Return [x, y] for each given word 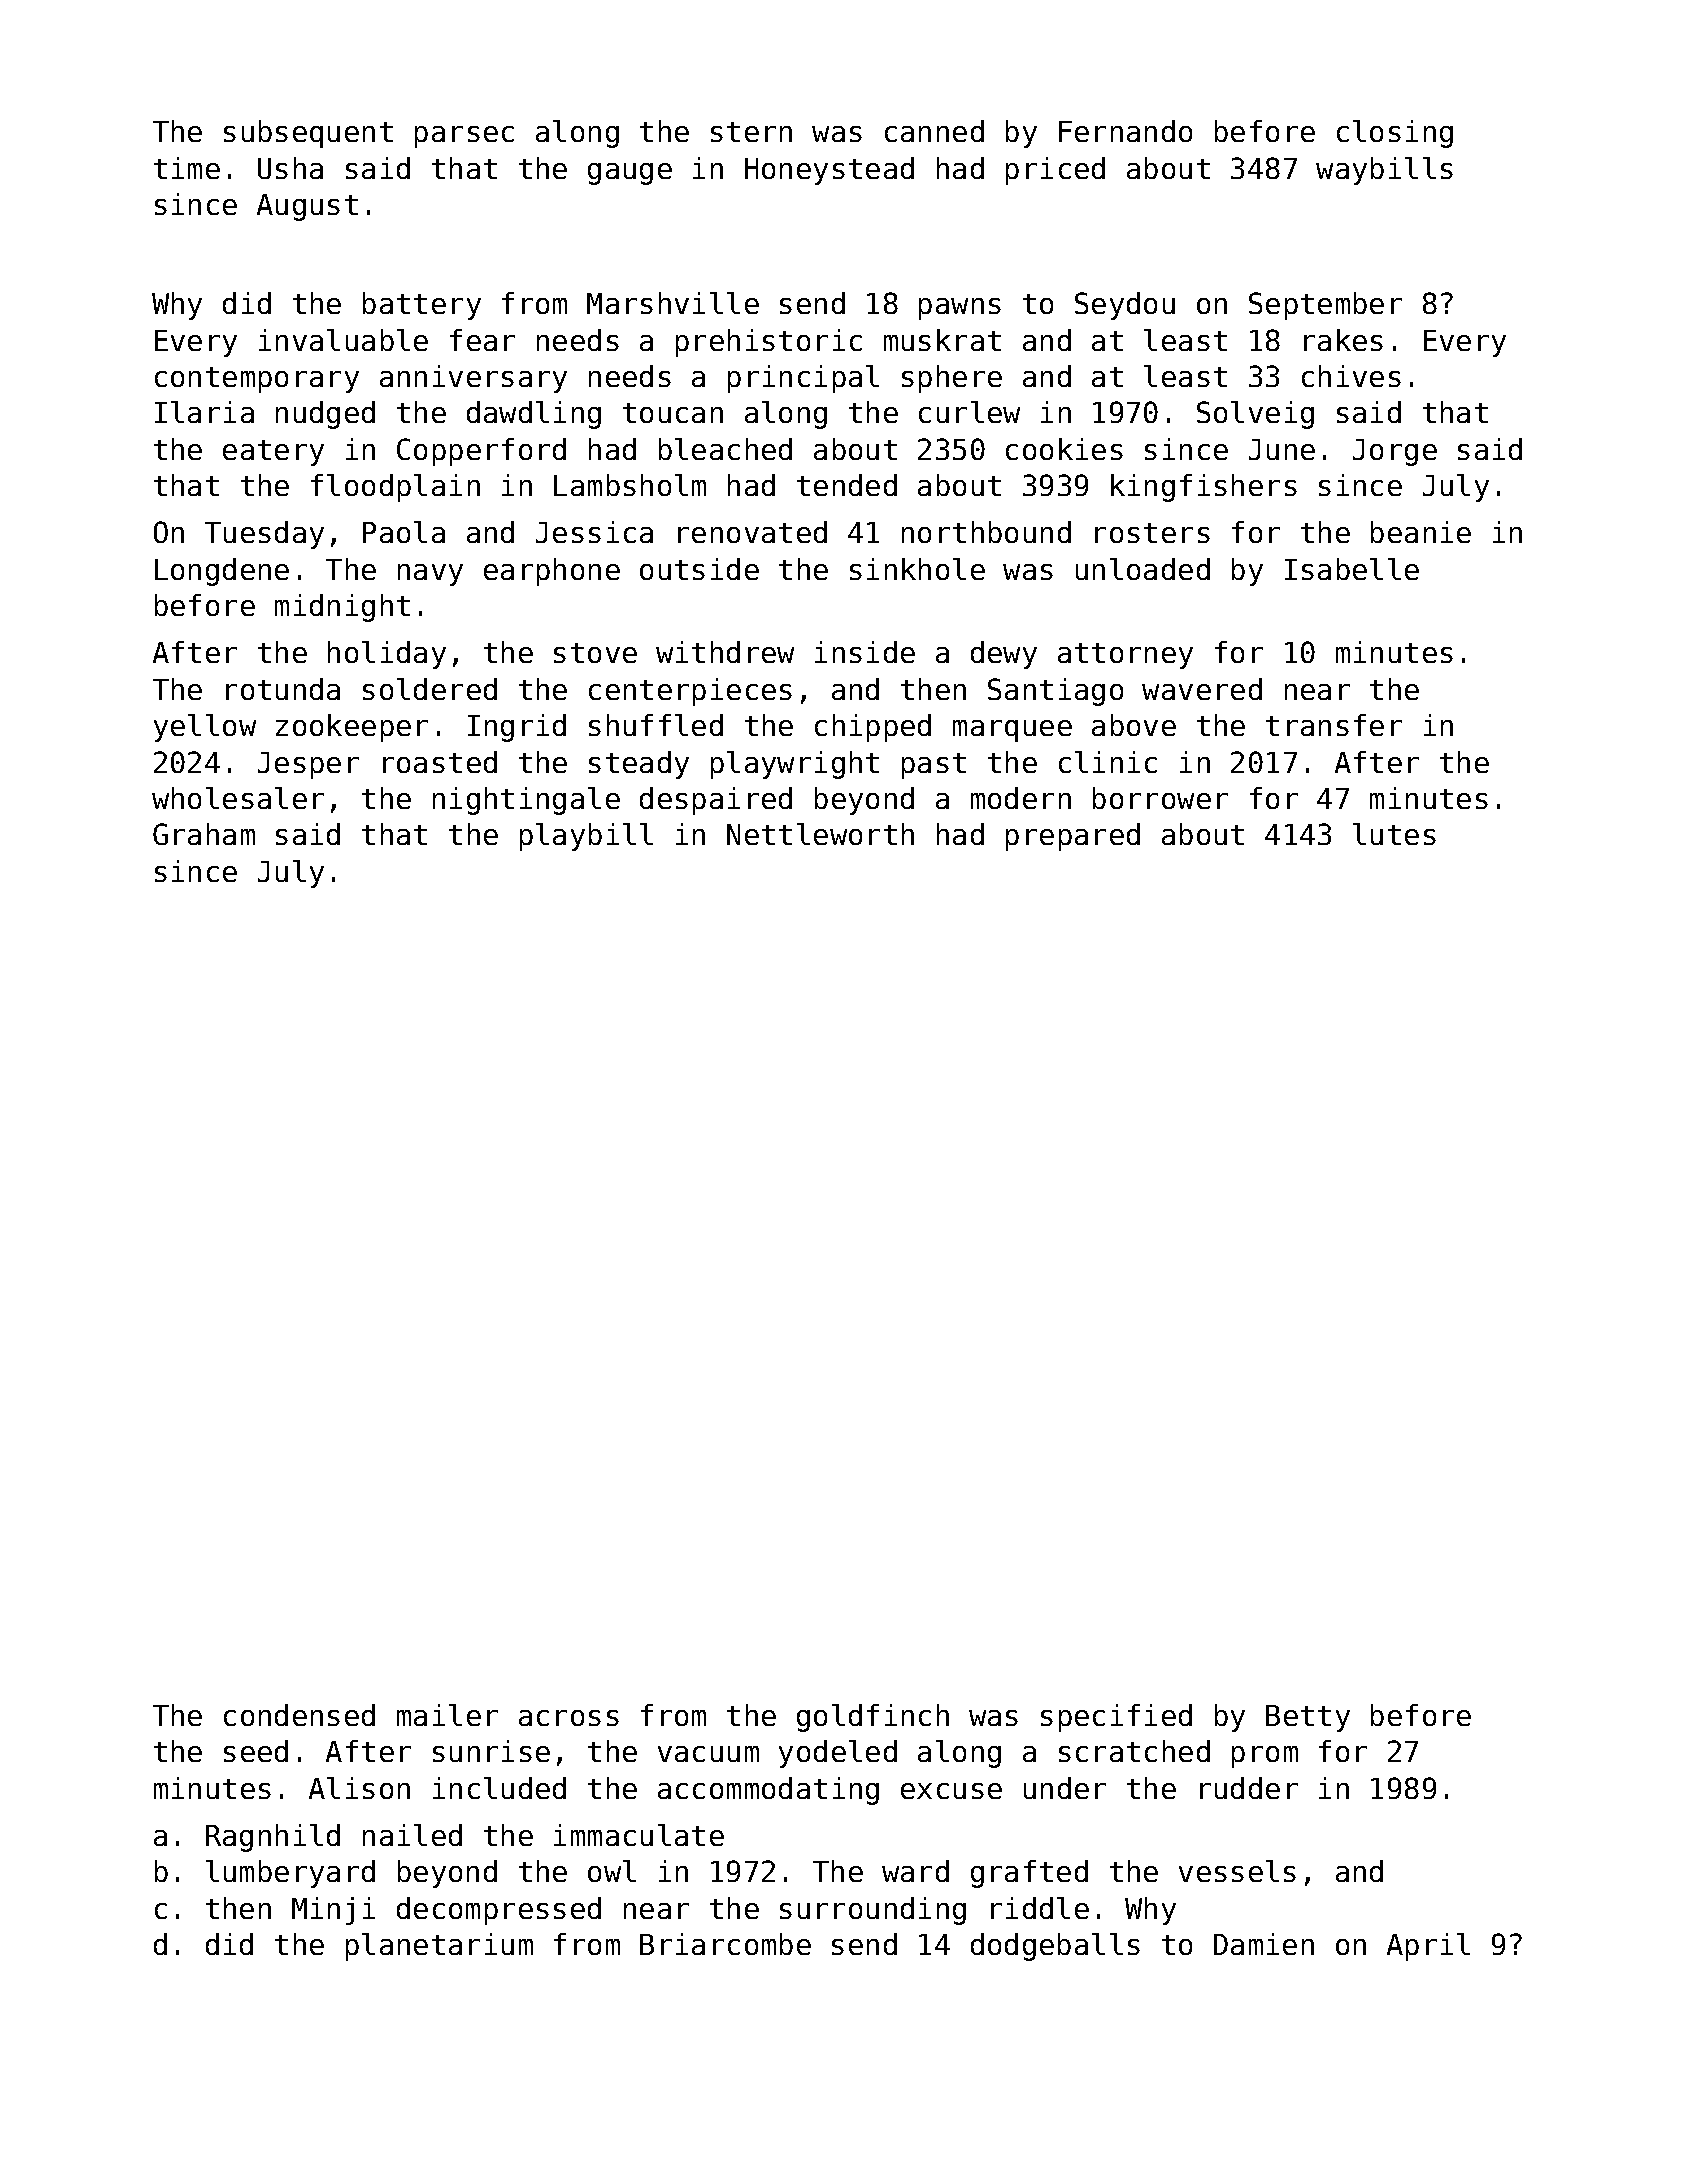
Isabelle [1352, 569]
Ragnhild [273, 1838]
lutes [1394, 834]
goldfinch [873, 1718]
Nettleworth [820, 834]
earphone [552, 572]
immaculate [639, 1835]
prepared [1073, 837]
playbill [586, 837]
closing [1395, 134]
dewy [1004, 655]
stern [751, 132]
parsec [464, 137]
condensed [299, 1715]
